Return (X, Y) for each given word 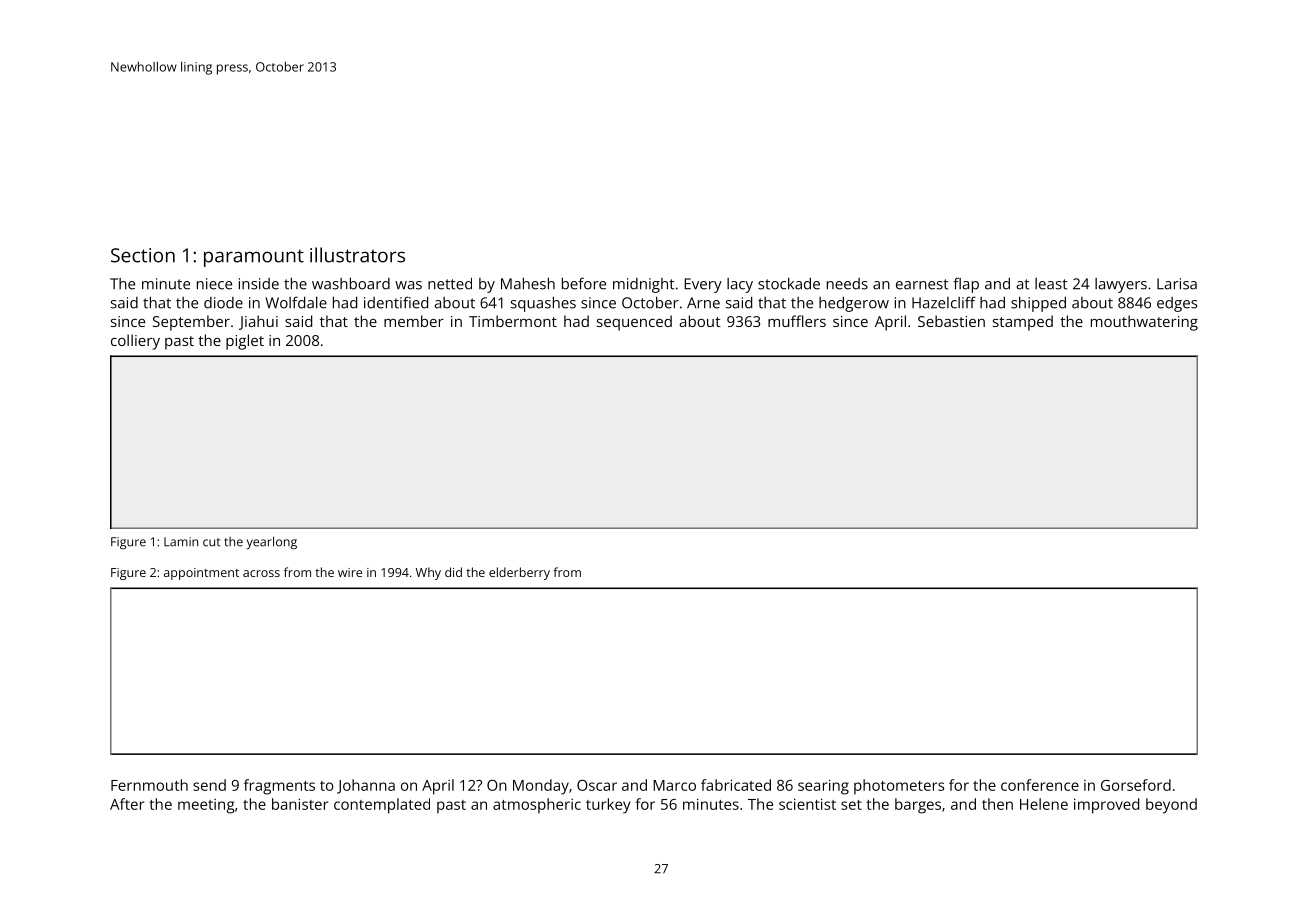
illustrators (357, 255)
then (997, 804)
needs (847, 284)
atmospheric (537, 806)
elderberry (519, 573)
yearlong (272, 543)
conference (1040, 785)
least (1051, 284)
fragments (279, 787)
